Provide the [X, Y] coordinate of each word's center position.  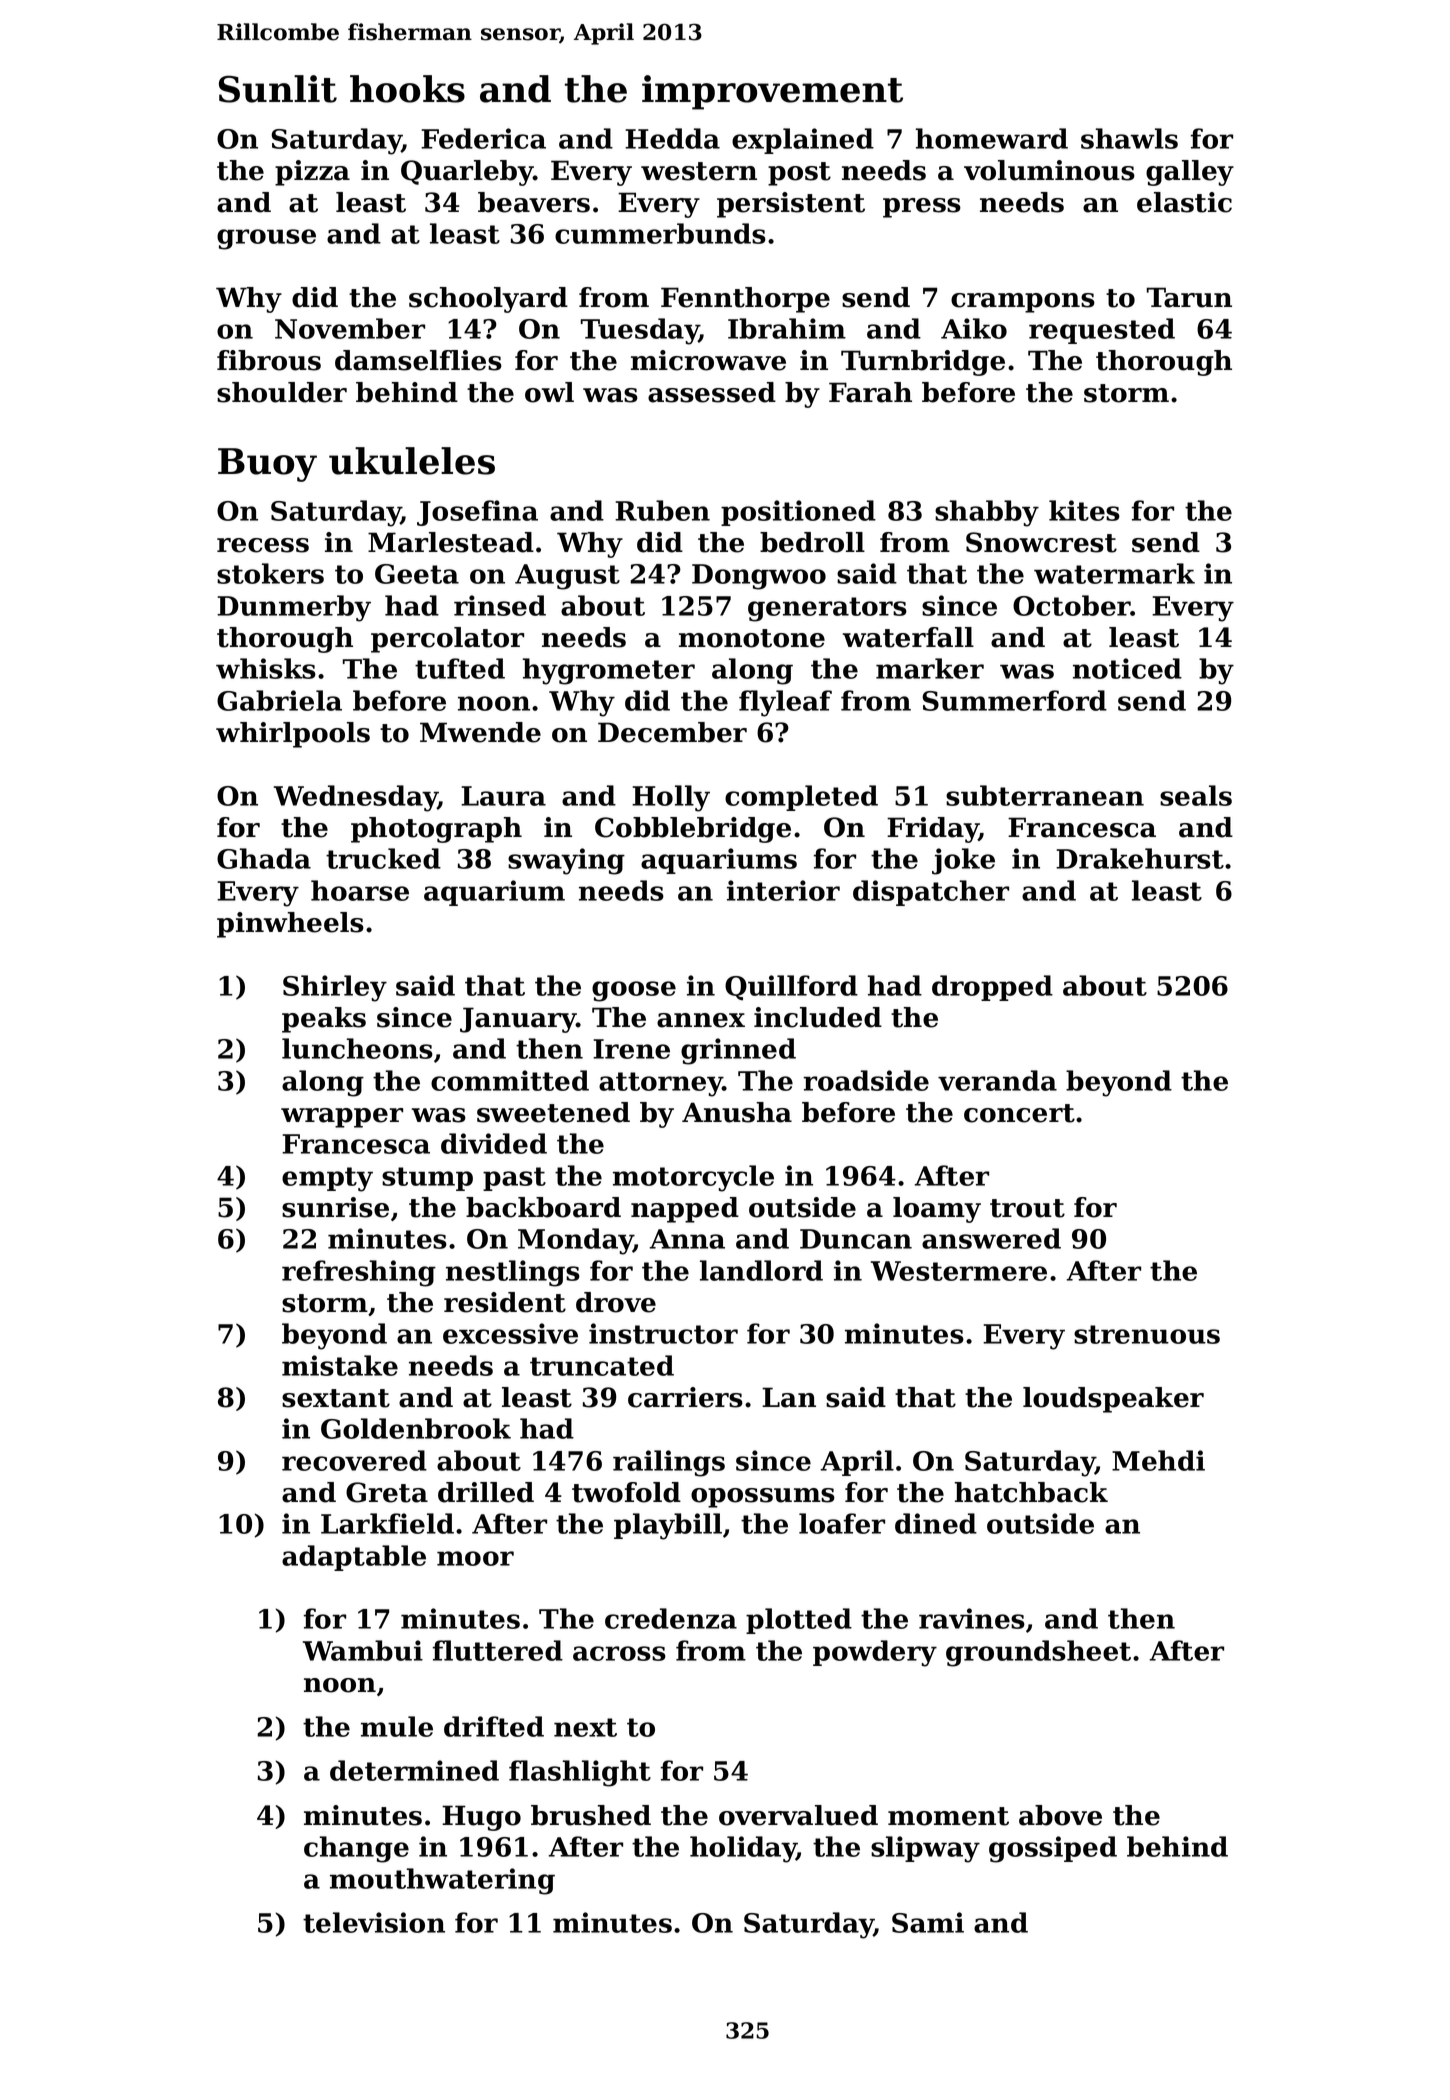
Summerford [1014, 700]
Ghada [264, 858]
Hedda [672, 138]
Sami [928, 1922]
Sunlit [278, 89]
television [374, 1922]
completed [801, 798]
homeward [992, 138]
